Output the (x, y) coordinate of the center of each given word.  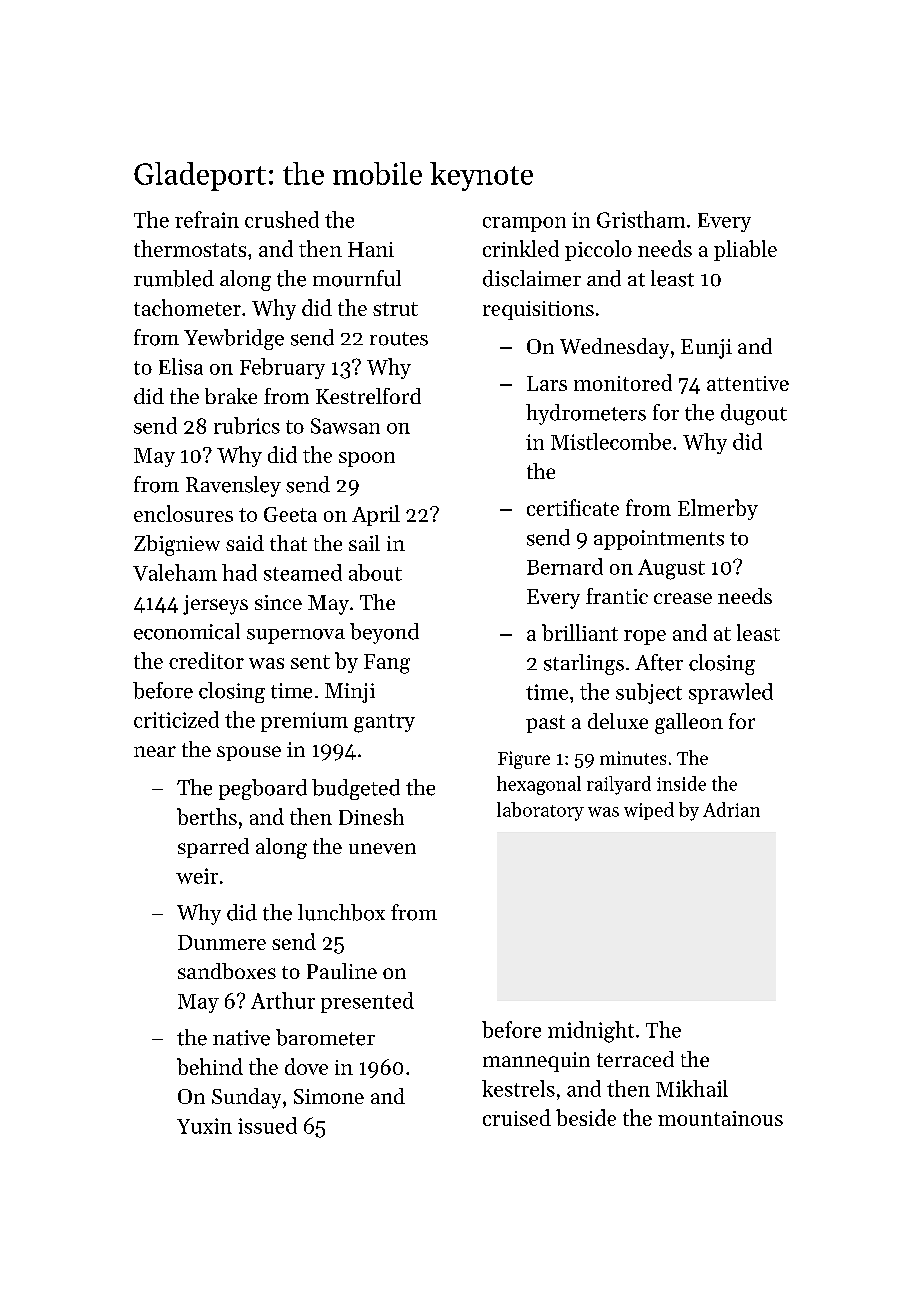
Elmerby (718, 509)
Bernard (565, 566)
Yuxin (204, 1126)
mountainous (720, 1118)
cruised (517, 1117)
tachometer (187, 307)
